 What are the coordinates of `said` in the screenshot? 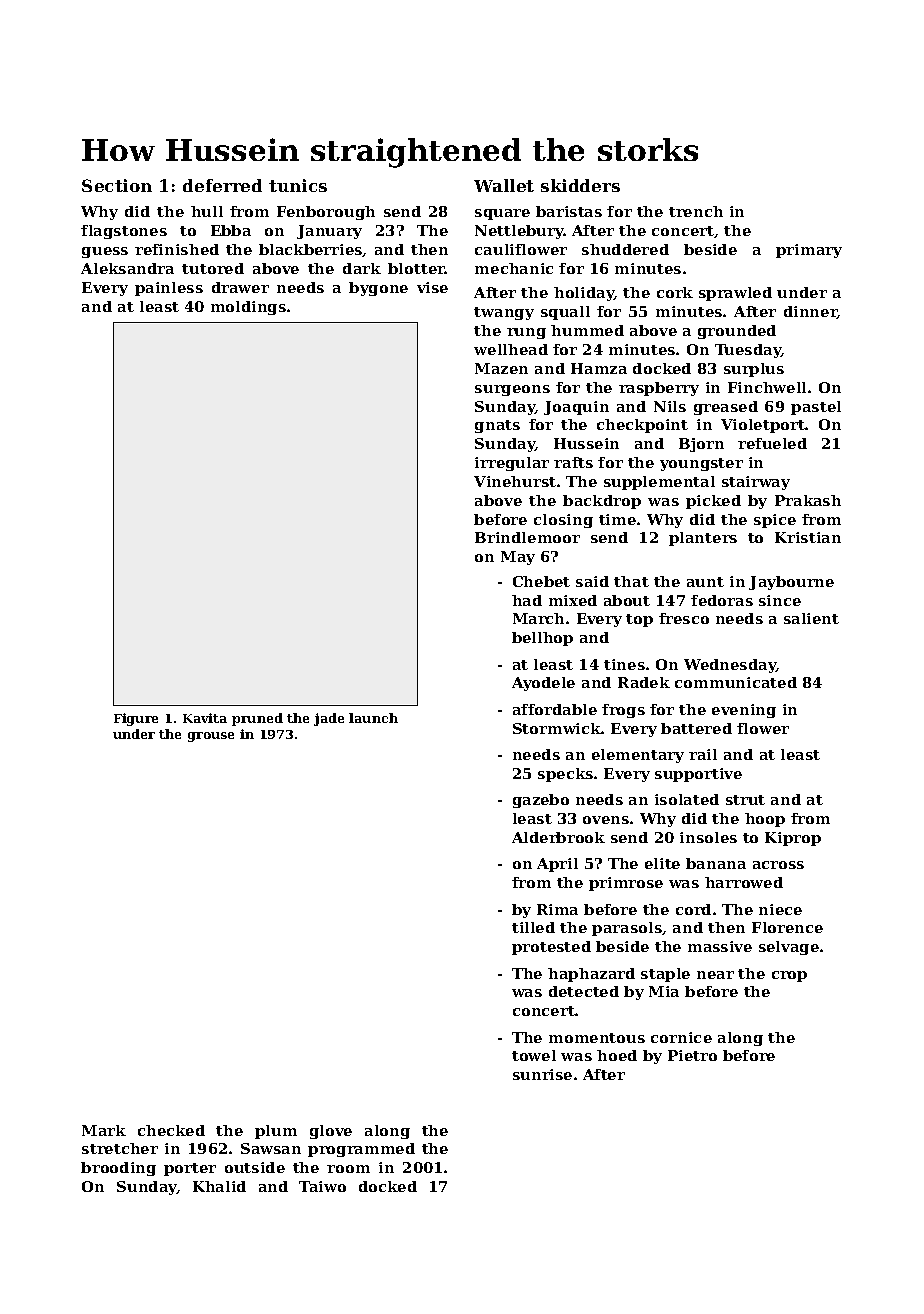 It's located at (592, 581).
